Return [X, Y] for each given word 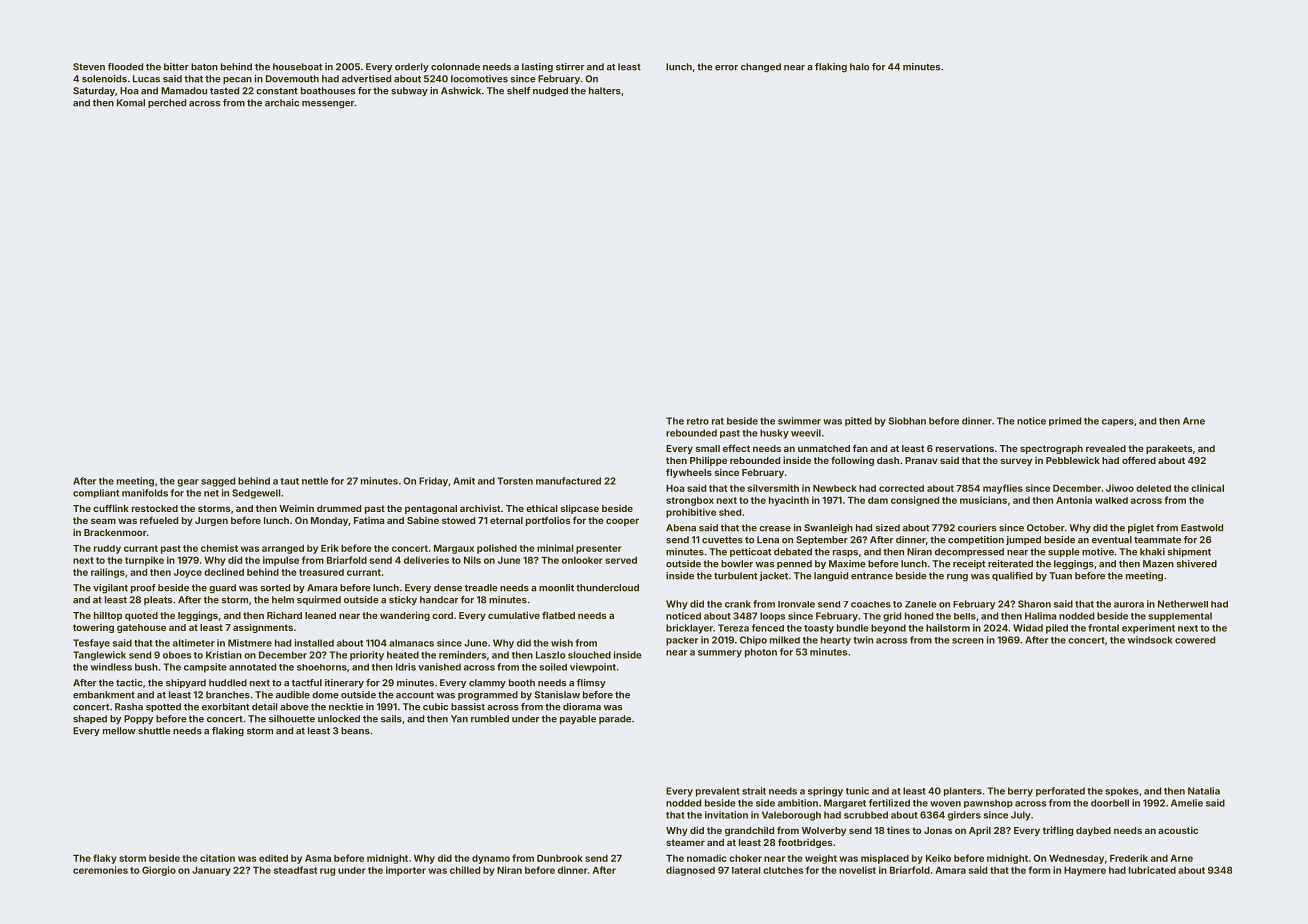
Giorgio [159, 871]
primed [1065, 421]
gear [188, 483]
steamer [685, 842]
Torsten [515, 481]
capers [1118, 422]
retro [698, 421]
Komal [131, 103]
